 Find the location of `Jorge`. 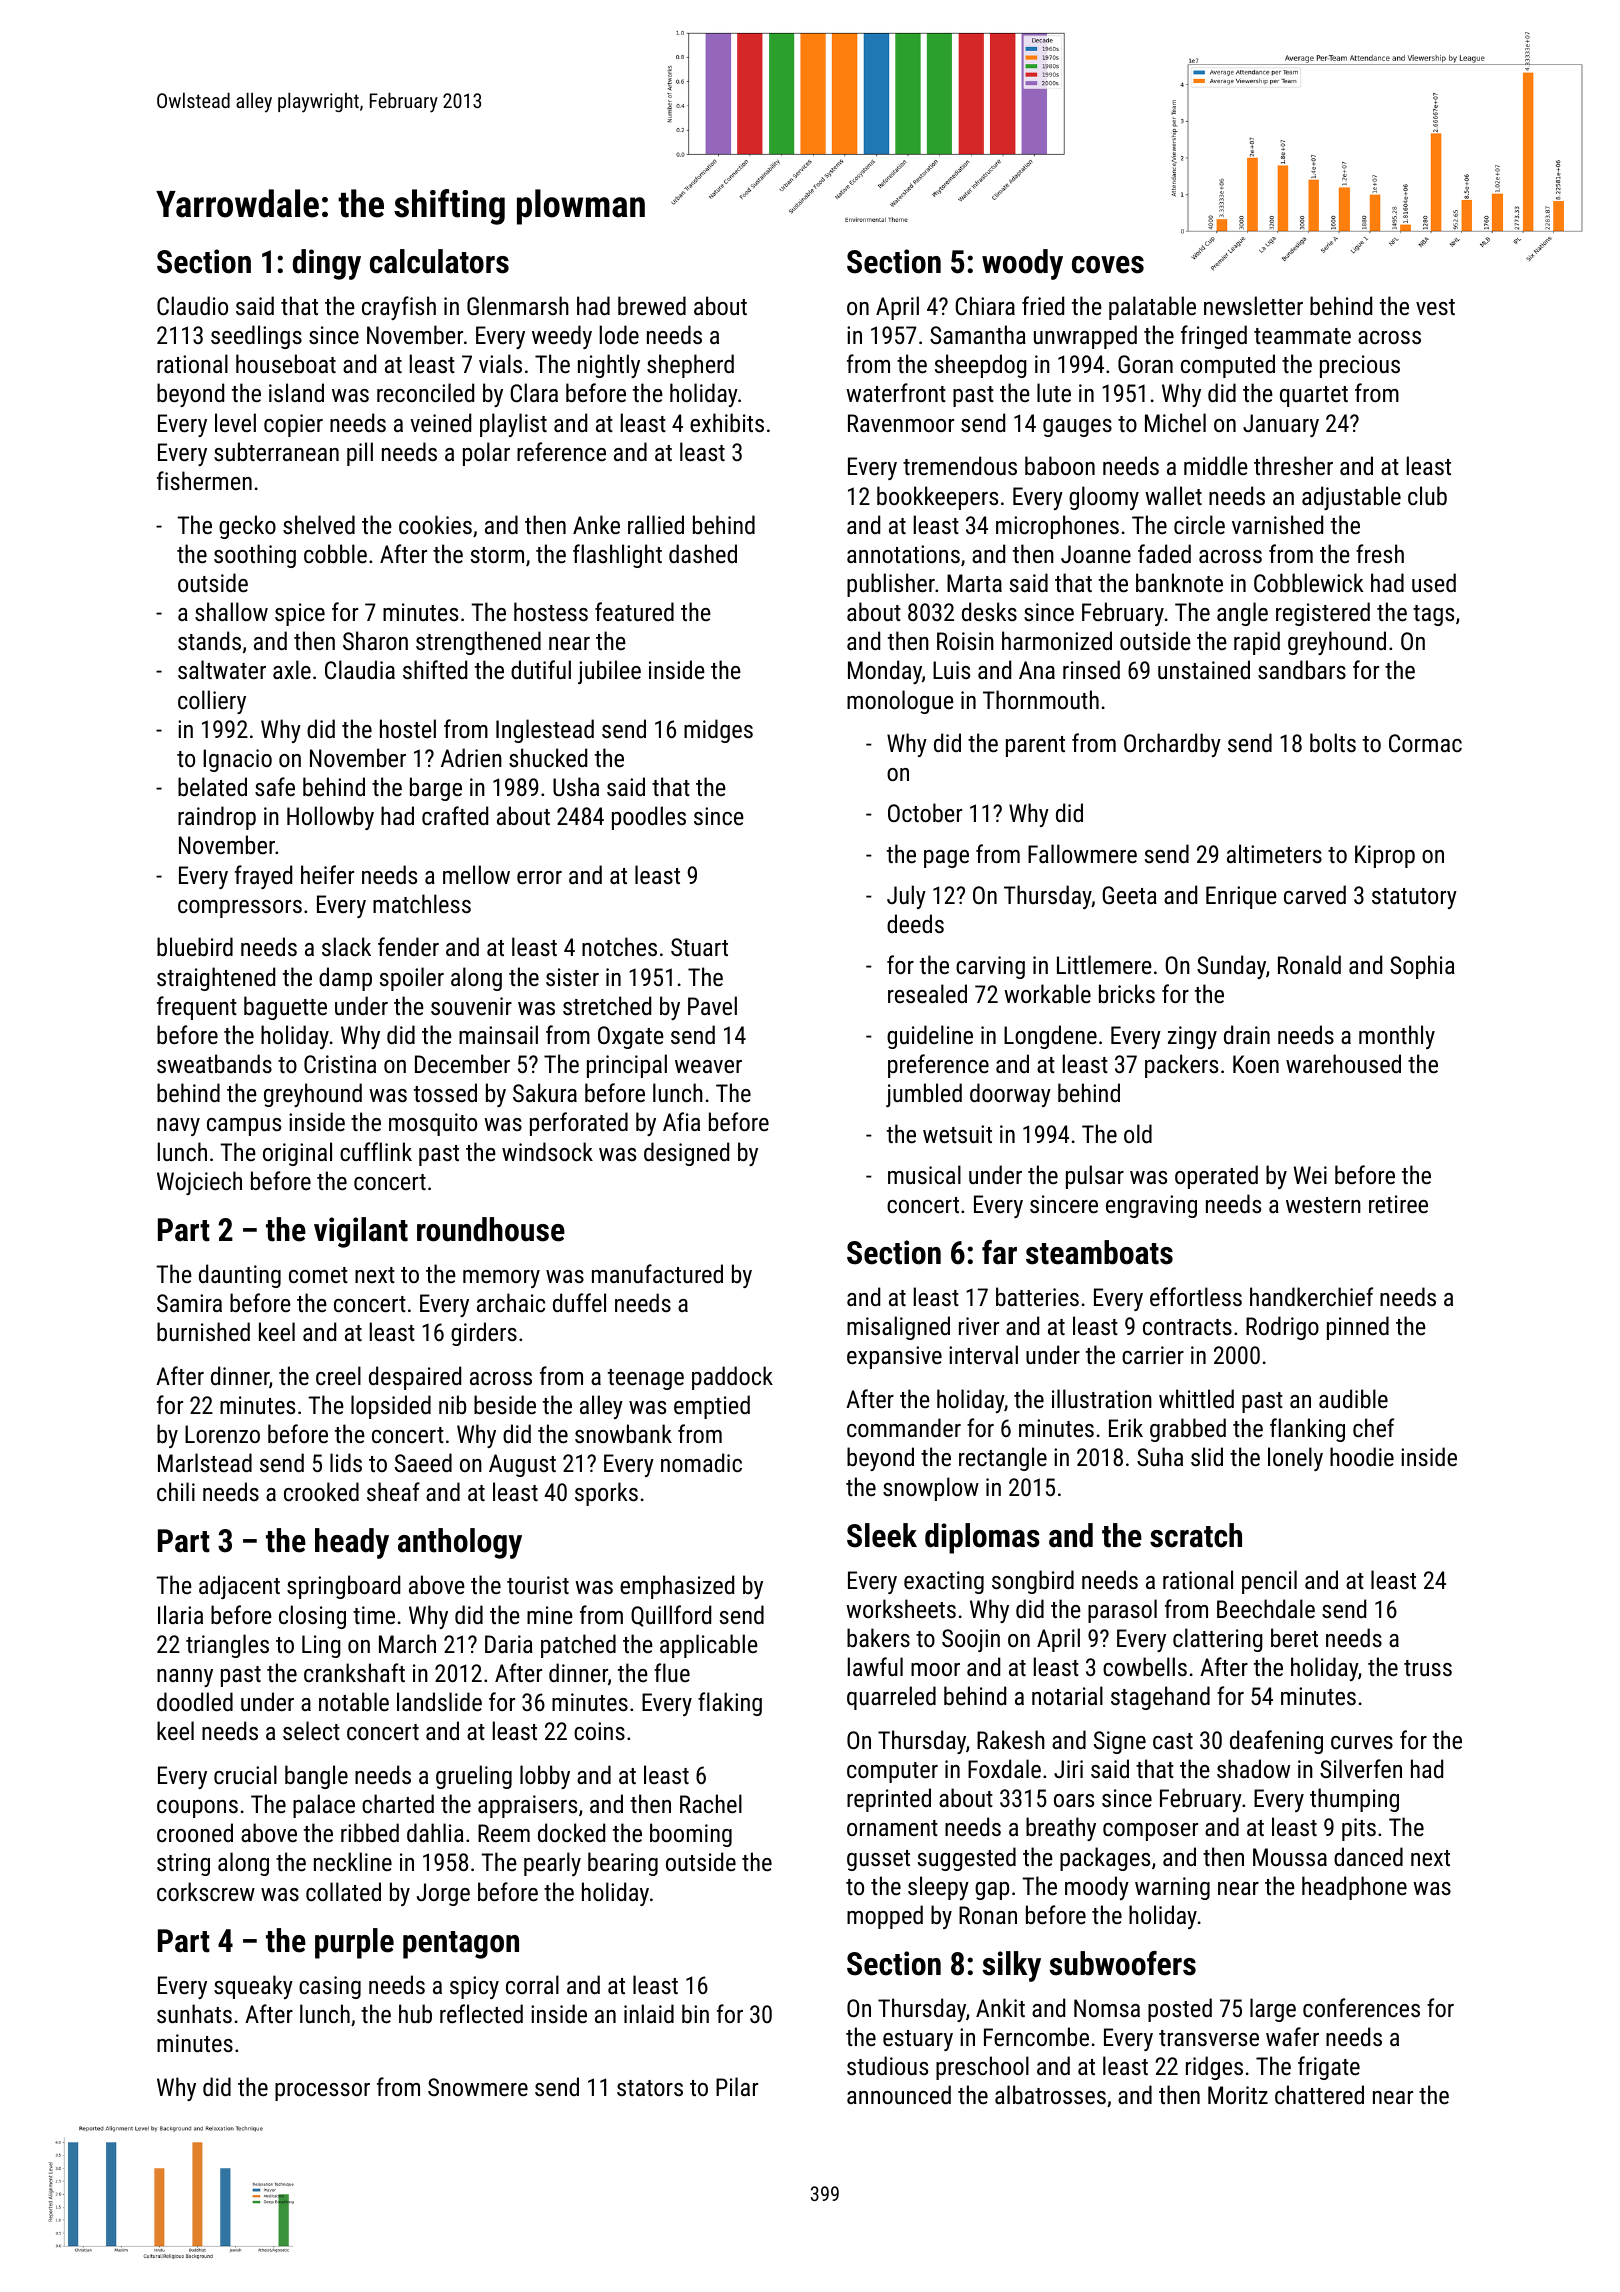

Jorge is located at coordinates (443, 1894).
